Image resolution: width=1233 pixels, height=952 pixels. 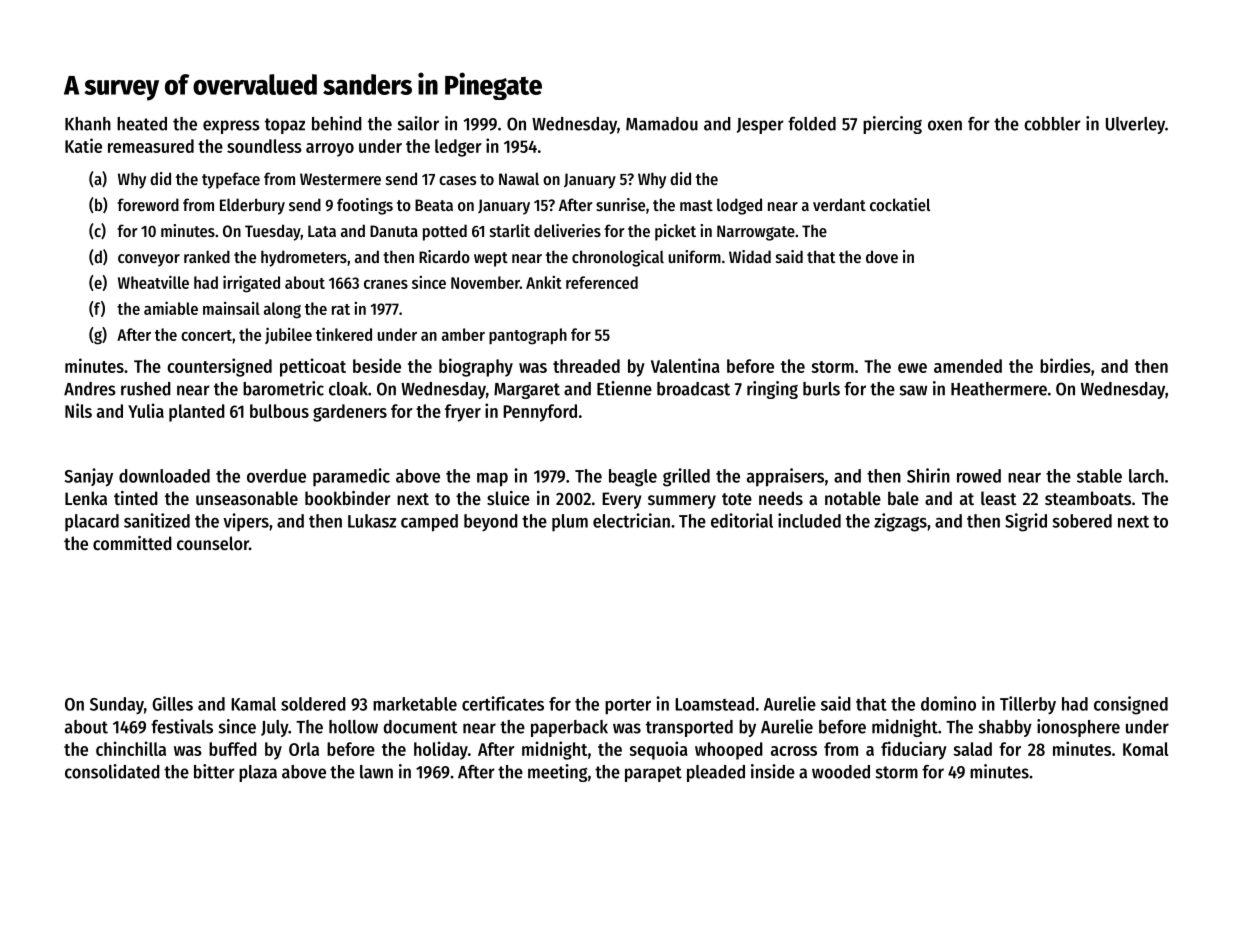 What do you see at coordinates (394, 231) in the screenshot?
I see `Danuta` at bounding box center [394, 231].
